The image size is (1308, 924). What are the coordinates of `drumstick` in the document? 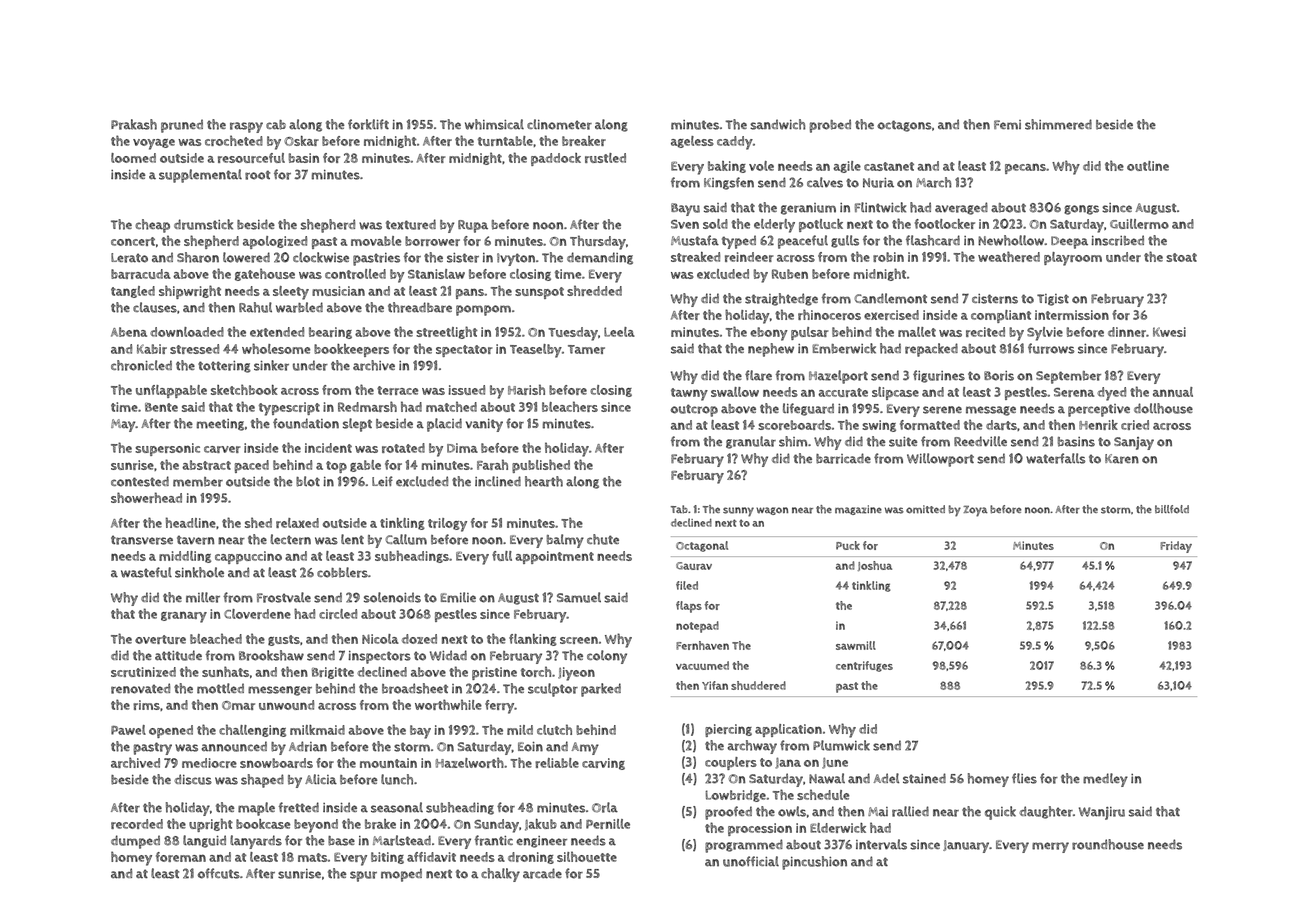 It's located at (203, 224).
